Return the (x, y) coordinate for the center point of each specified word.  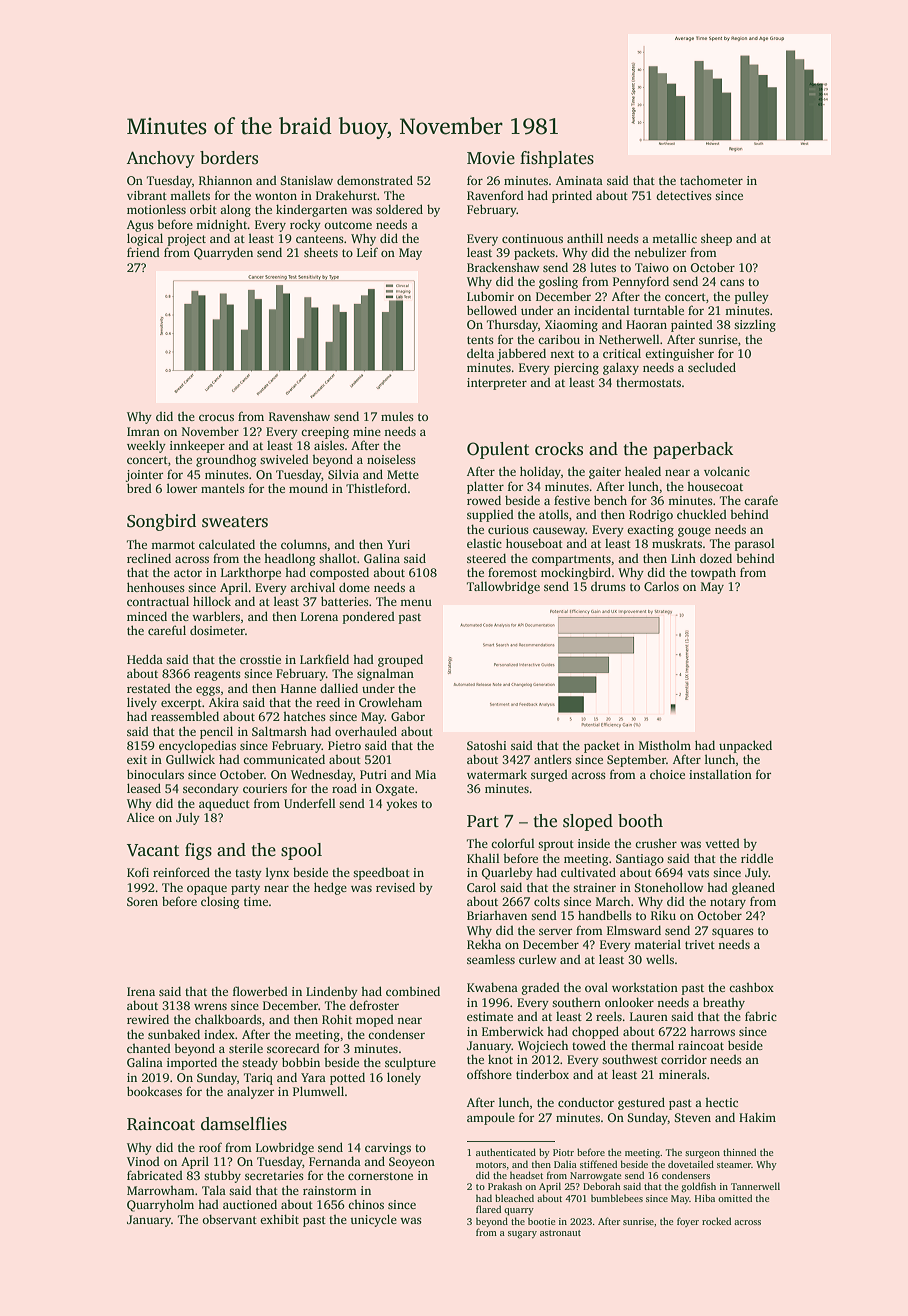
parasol (755, 545)
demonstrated (375, 180)
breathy (724, 1003)
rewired (148, 1019)
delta (480, 353)
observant (229, 1219)
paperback (693, 450)
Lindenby (332, 993)
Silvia (343, 474)
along (235, 210)
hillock (212, 601)
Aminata (579, 180)
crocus (216, 417)
